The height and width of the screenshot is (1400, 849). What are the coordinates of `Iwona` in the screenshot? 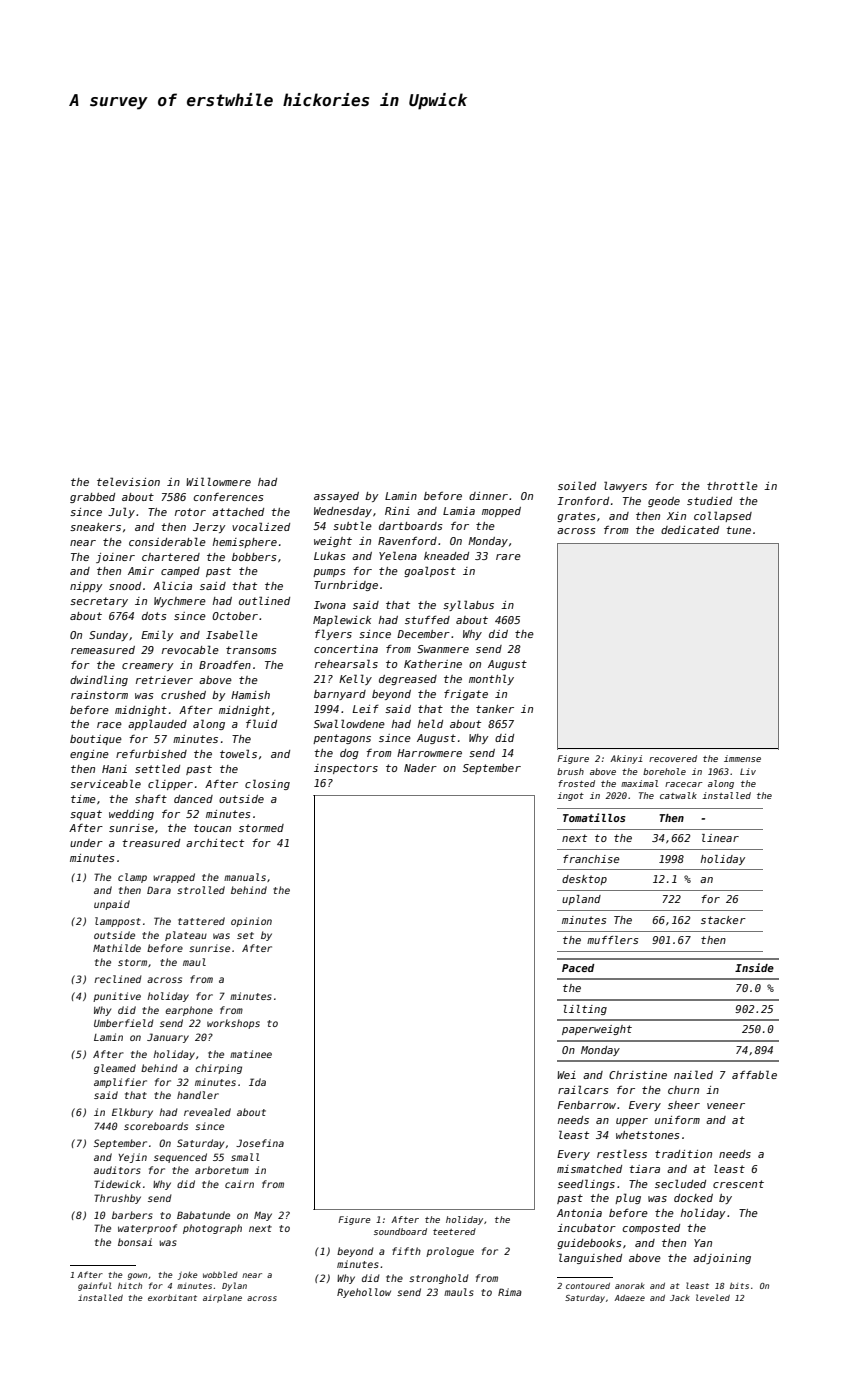 It's located at (330, 605).
